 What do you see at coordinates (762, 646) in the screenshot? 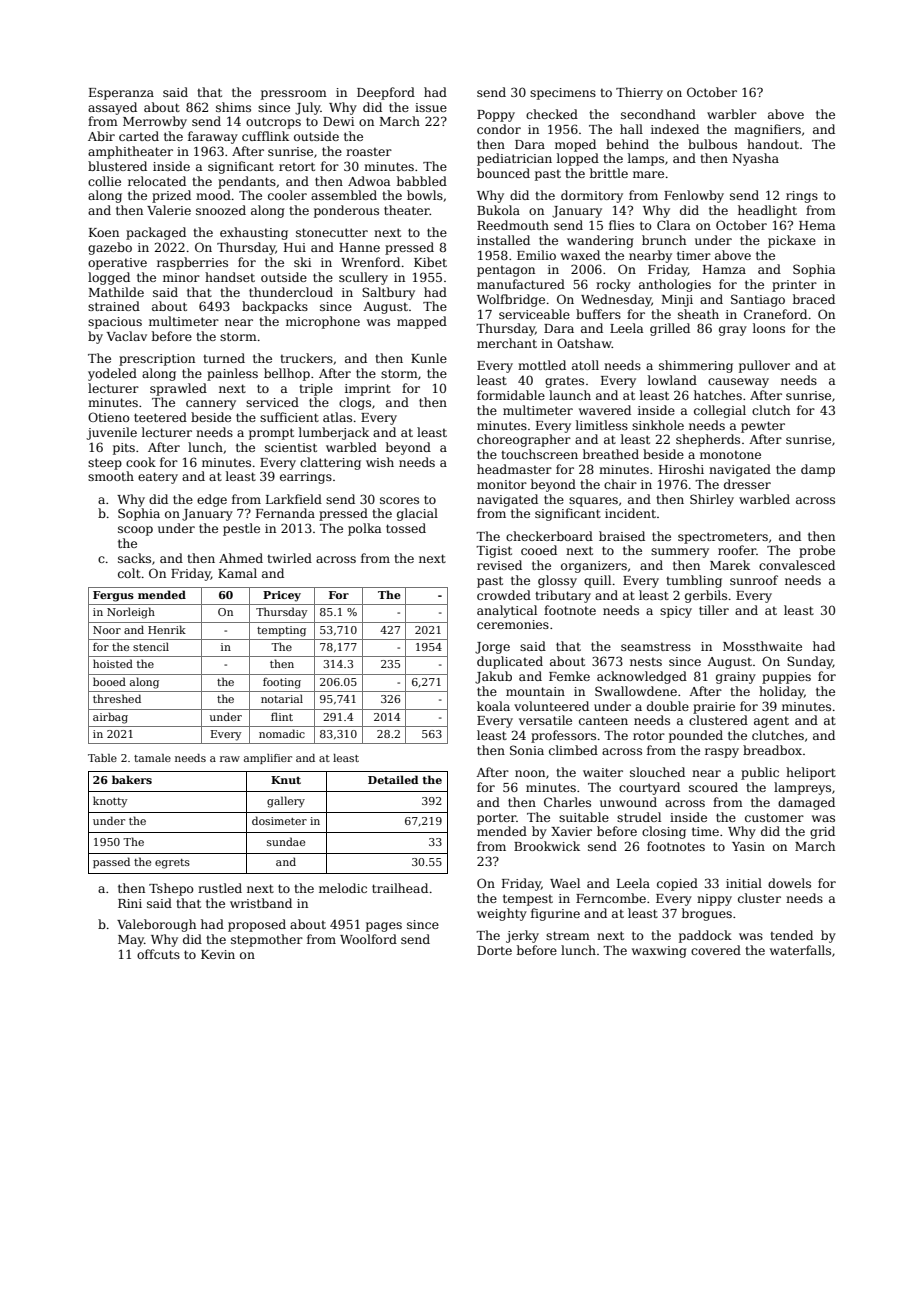
I see `Mossthwaite` at bounding box center [762, 646].
